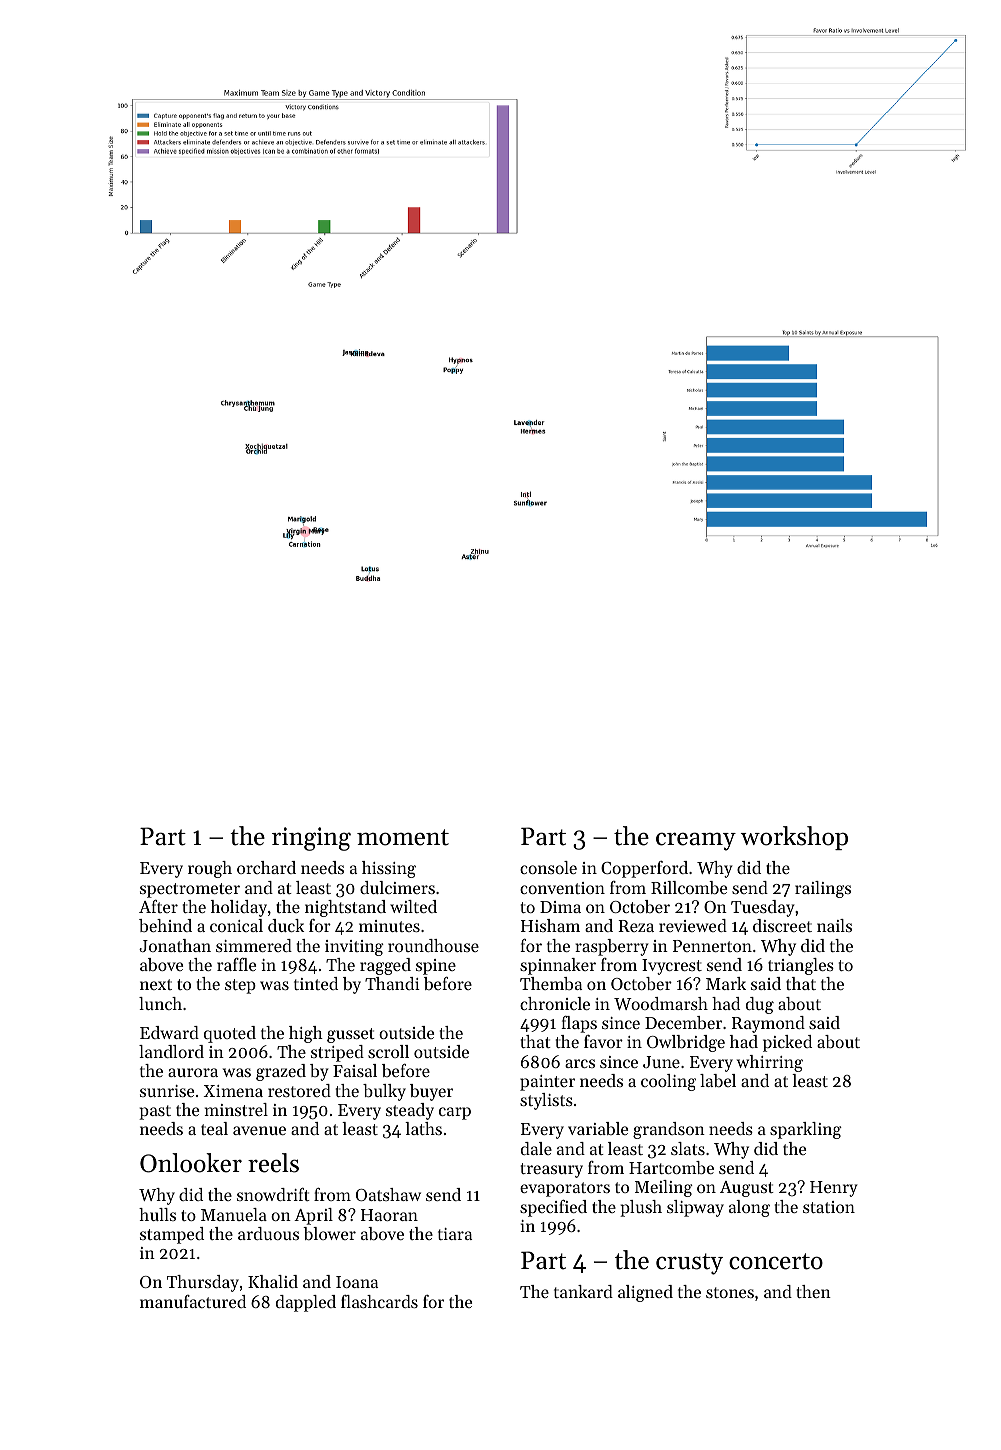  Describe the element at coordinates (548, 867) in the page. I see `console` at that location.
